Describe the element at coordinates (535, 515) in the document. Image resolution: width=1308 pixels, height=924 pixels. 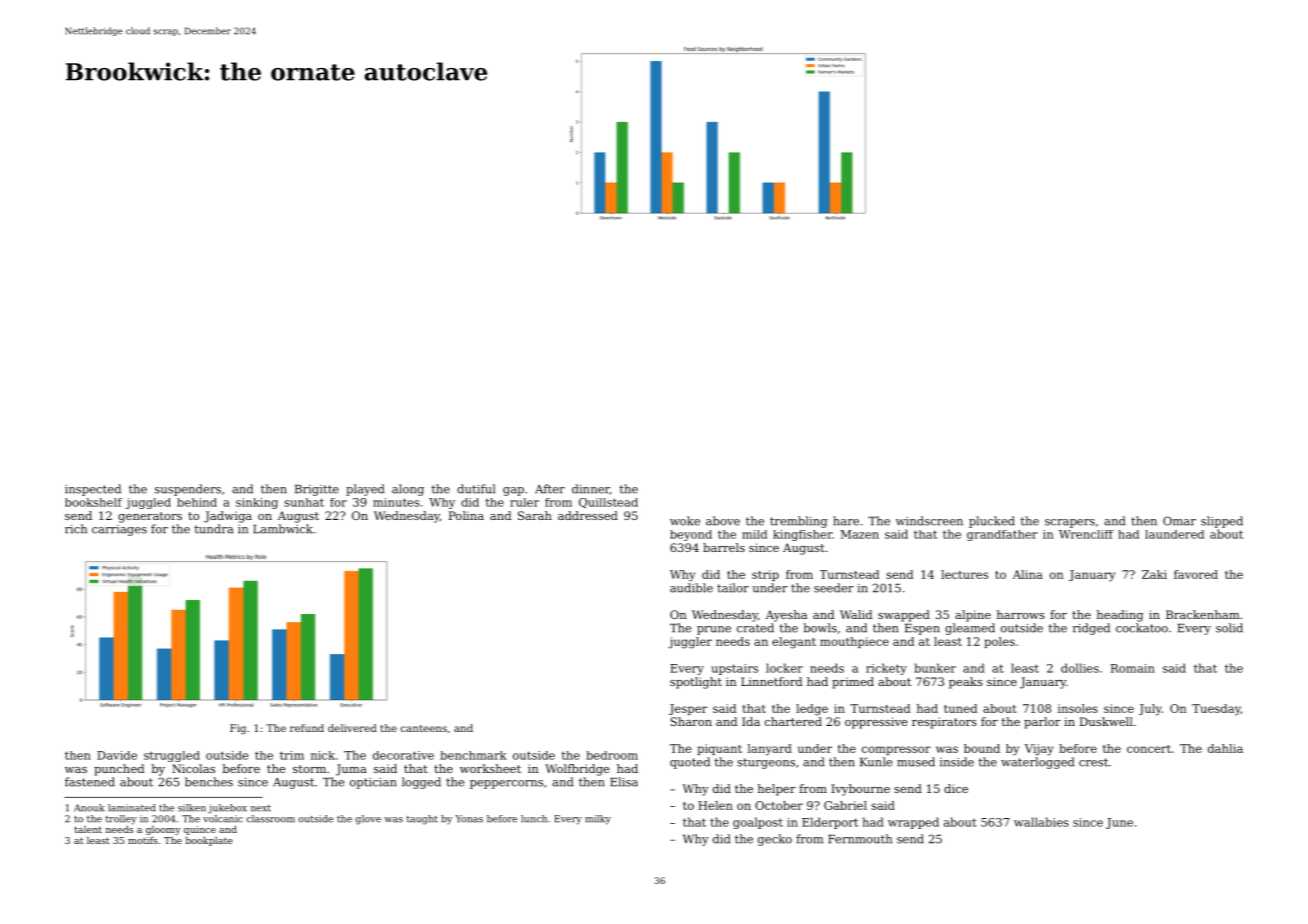
I see `Sarah` at that location.
